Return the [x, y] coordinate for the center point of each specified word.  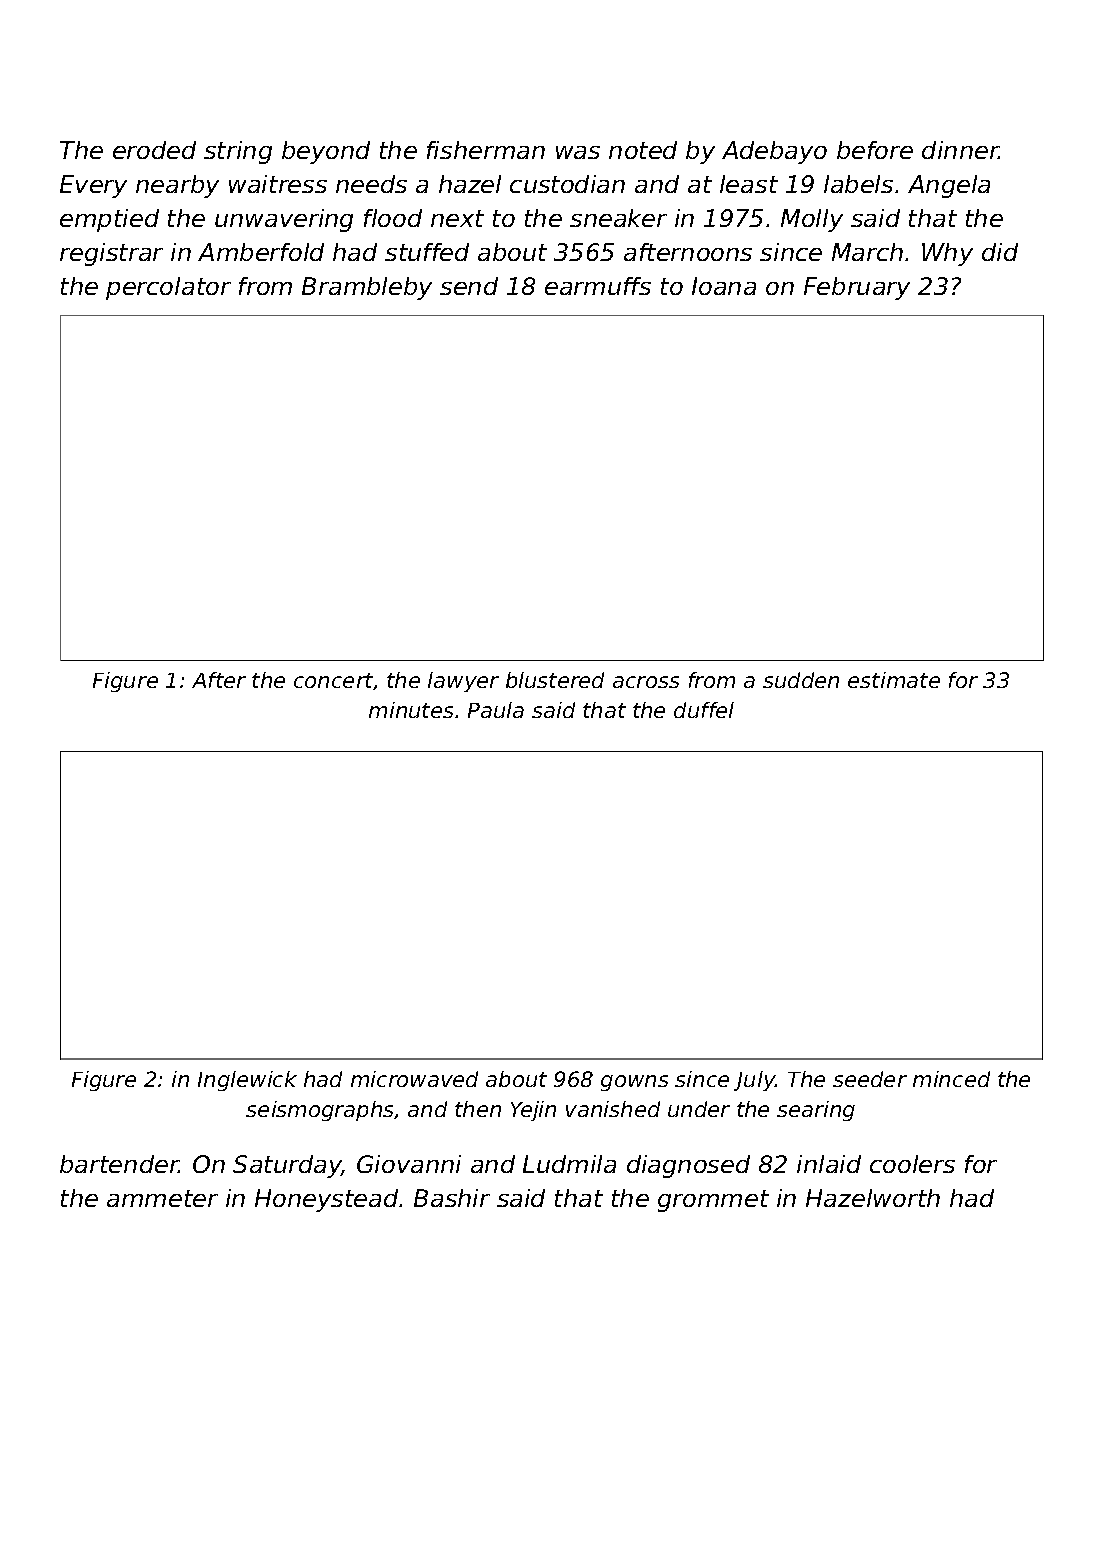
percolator [168, 288]
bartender [119, 1164]
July [754, 1081]
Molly [812, 220]
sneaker [618, 218]
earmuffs [598, 286]
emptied [109, 220]
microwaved [414, 1079]
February [857, 288]
